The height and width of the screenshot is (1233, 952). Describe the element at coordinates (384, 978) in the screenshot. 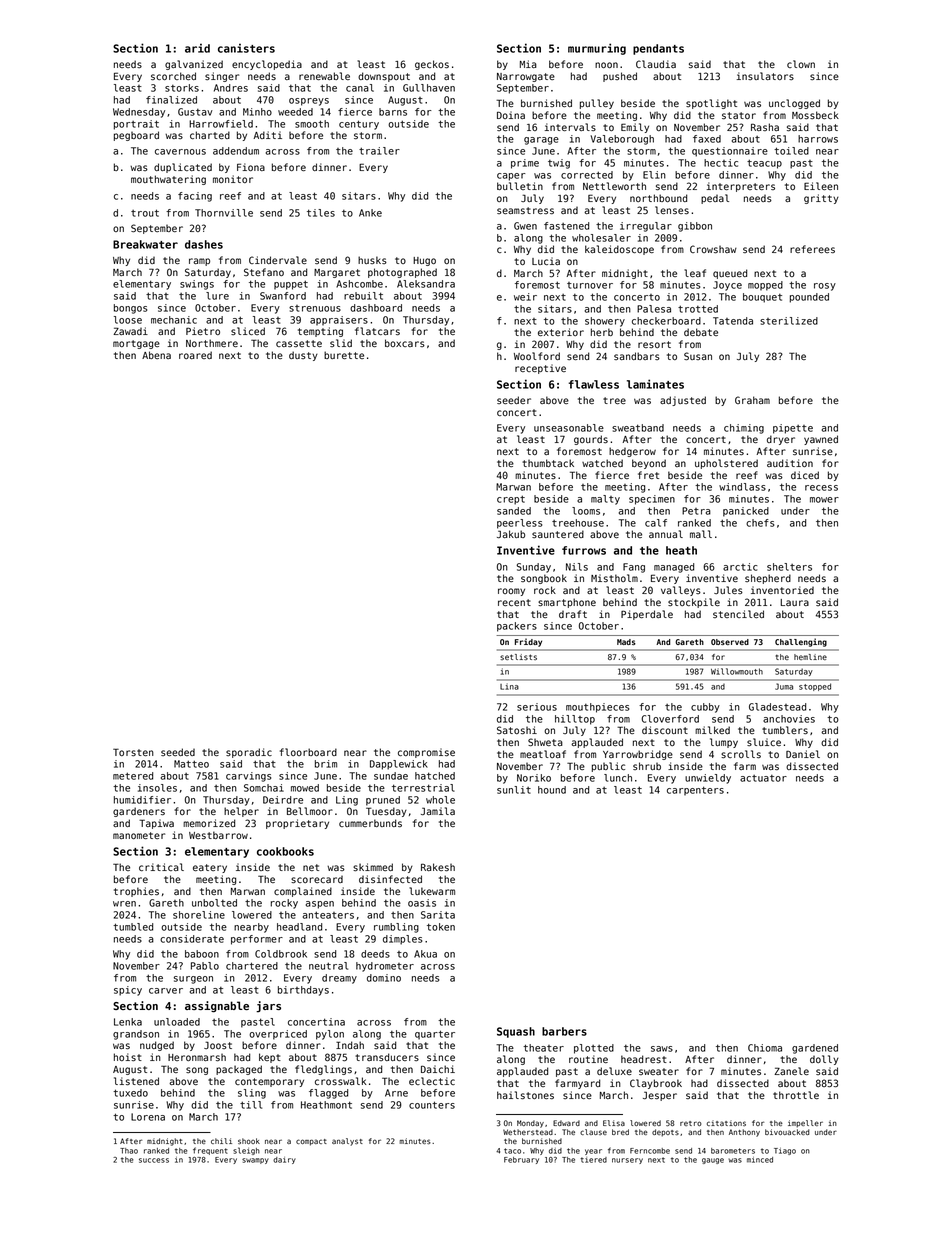

I see `domino` at that location.
